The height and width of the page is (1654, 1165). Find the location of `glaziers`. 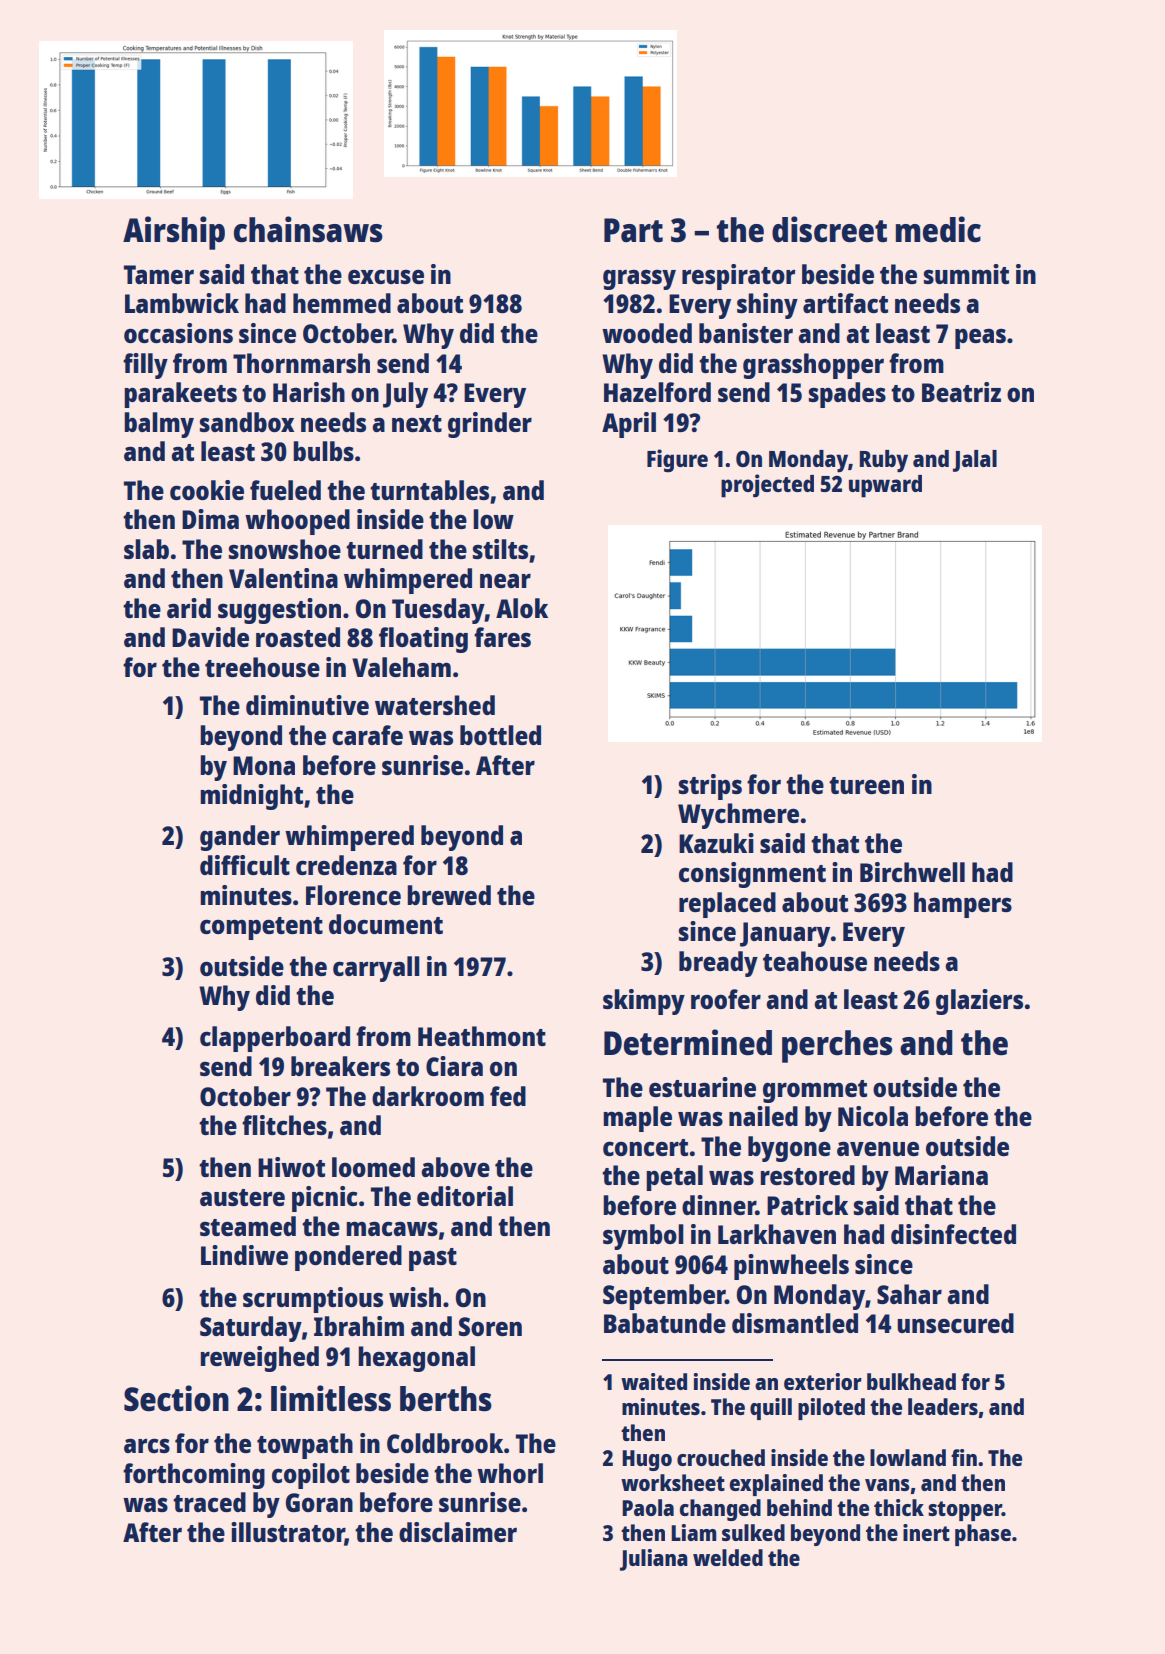

glaziers is located at coordinates (979, 1002).
